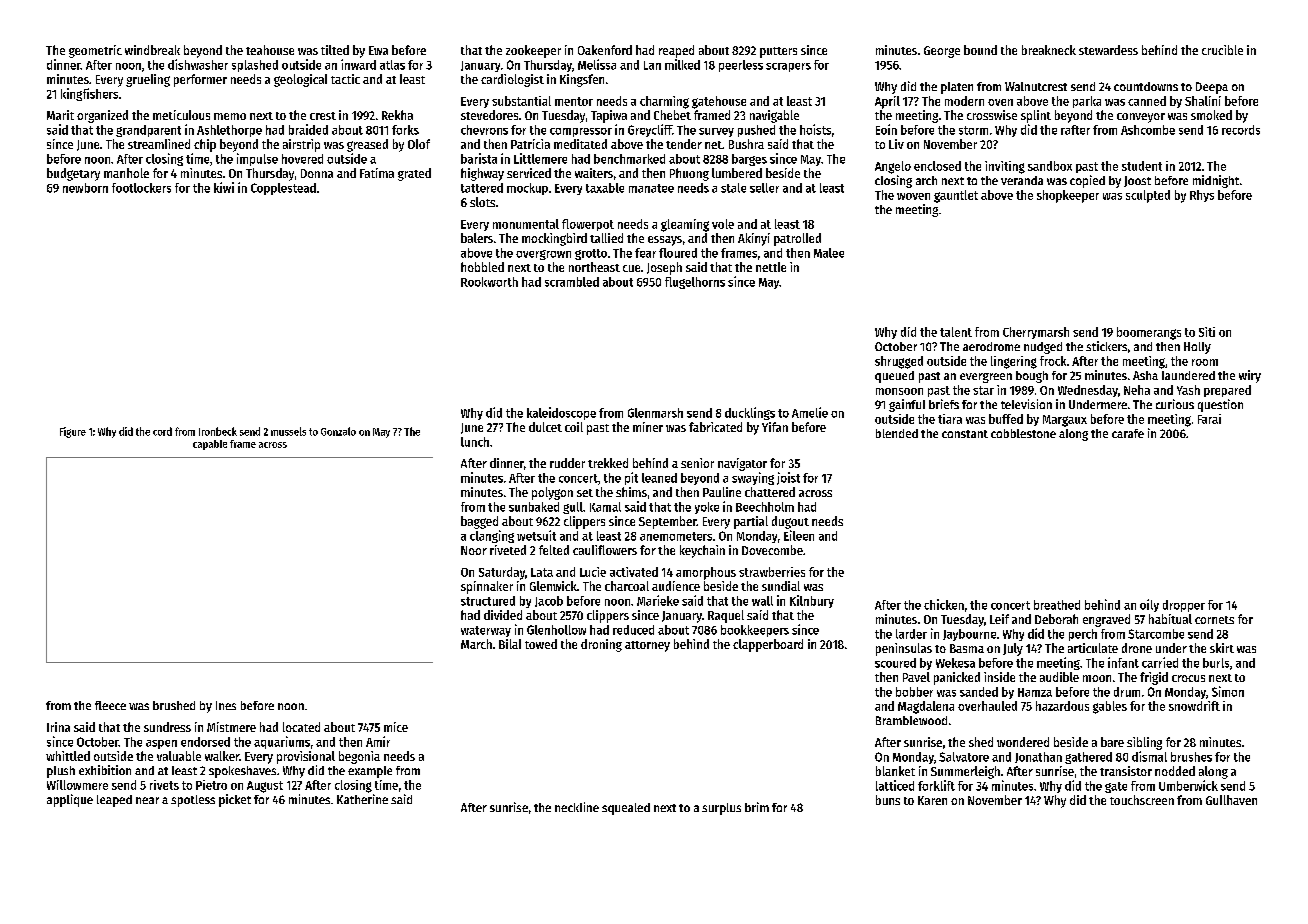  What do you see at coordinates (799, 535) in the screenshot?
I see `Eileen` at bounding box center [799, 535].
